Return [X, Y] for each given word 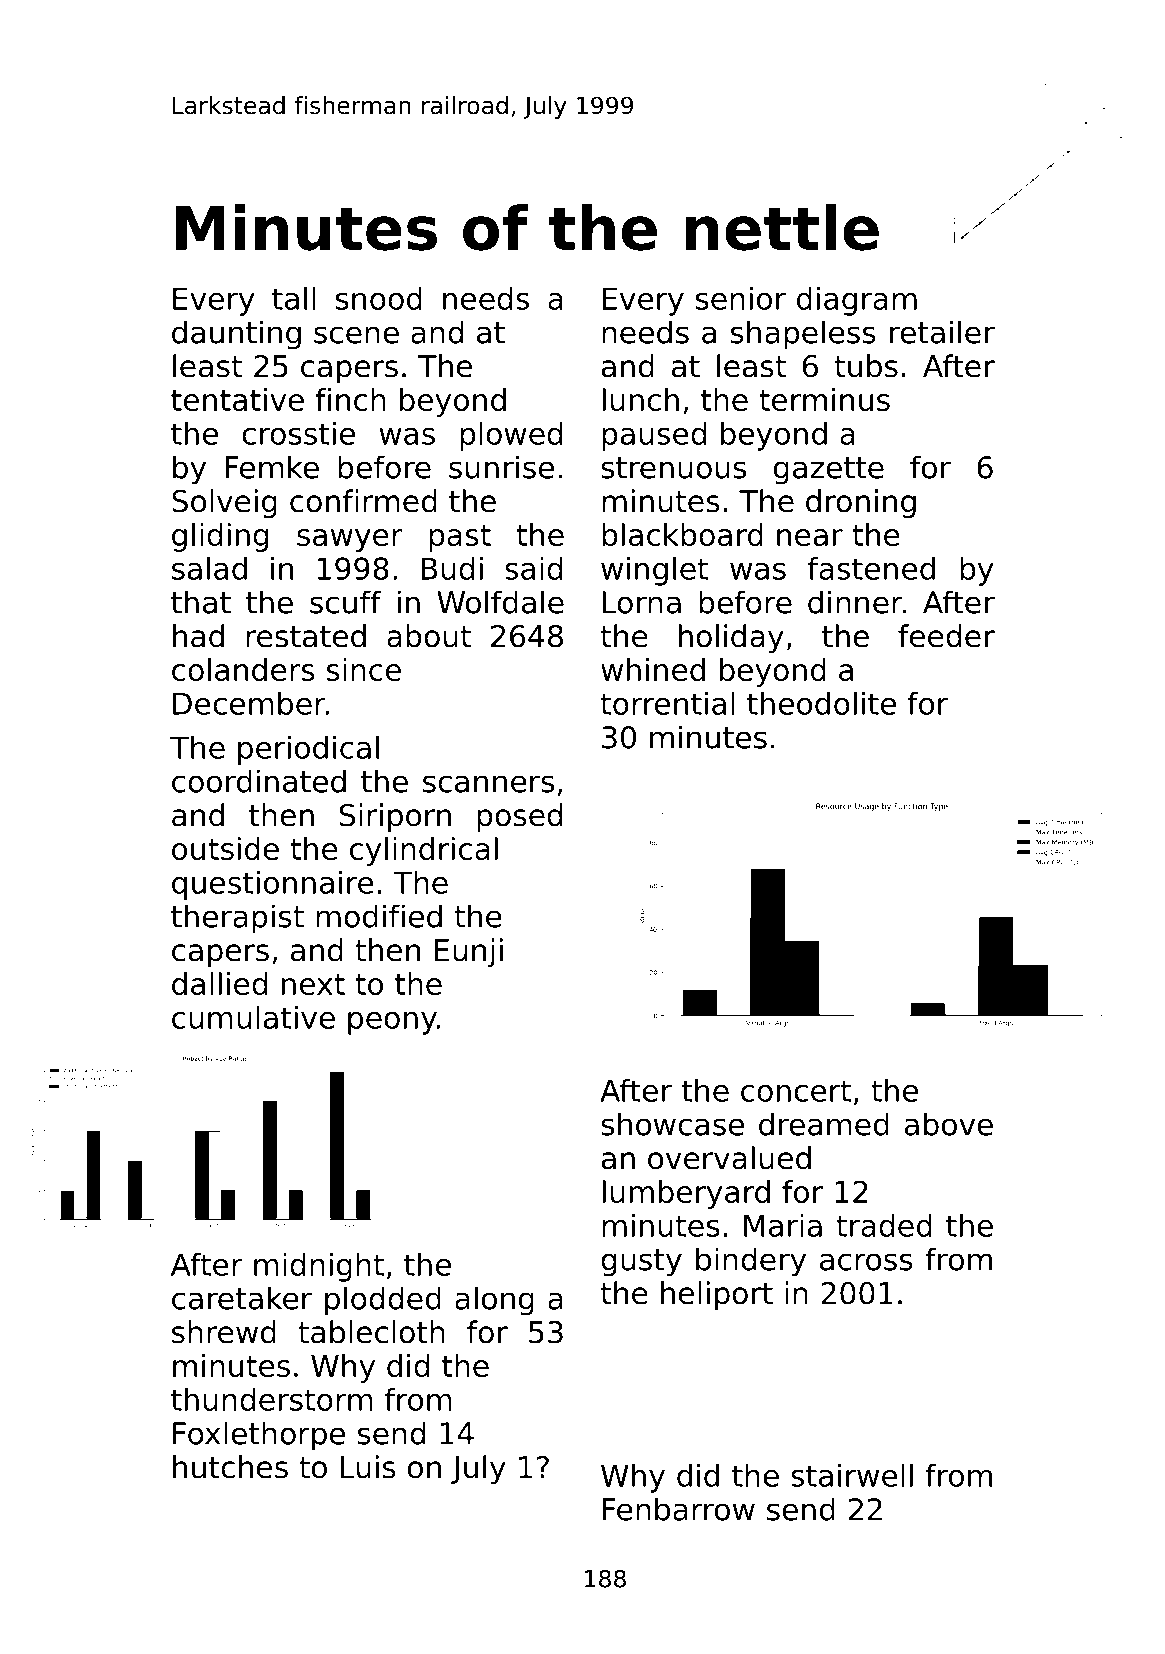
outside [225, 848]
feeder [946, 636]
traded [884, 1225]
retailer [942, 332]
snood [379, 298]
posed [519, 817]
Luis [368, 1467]
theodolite [821, 703]
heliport [717, 1295]
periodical [308, 750]
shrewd [224, 1332]
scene [356, 335]
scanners [488, 784]
